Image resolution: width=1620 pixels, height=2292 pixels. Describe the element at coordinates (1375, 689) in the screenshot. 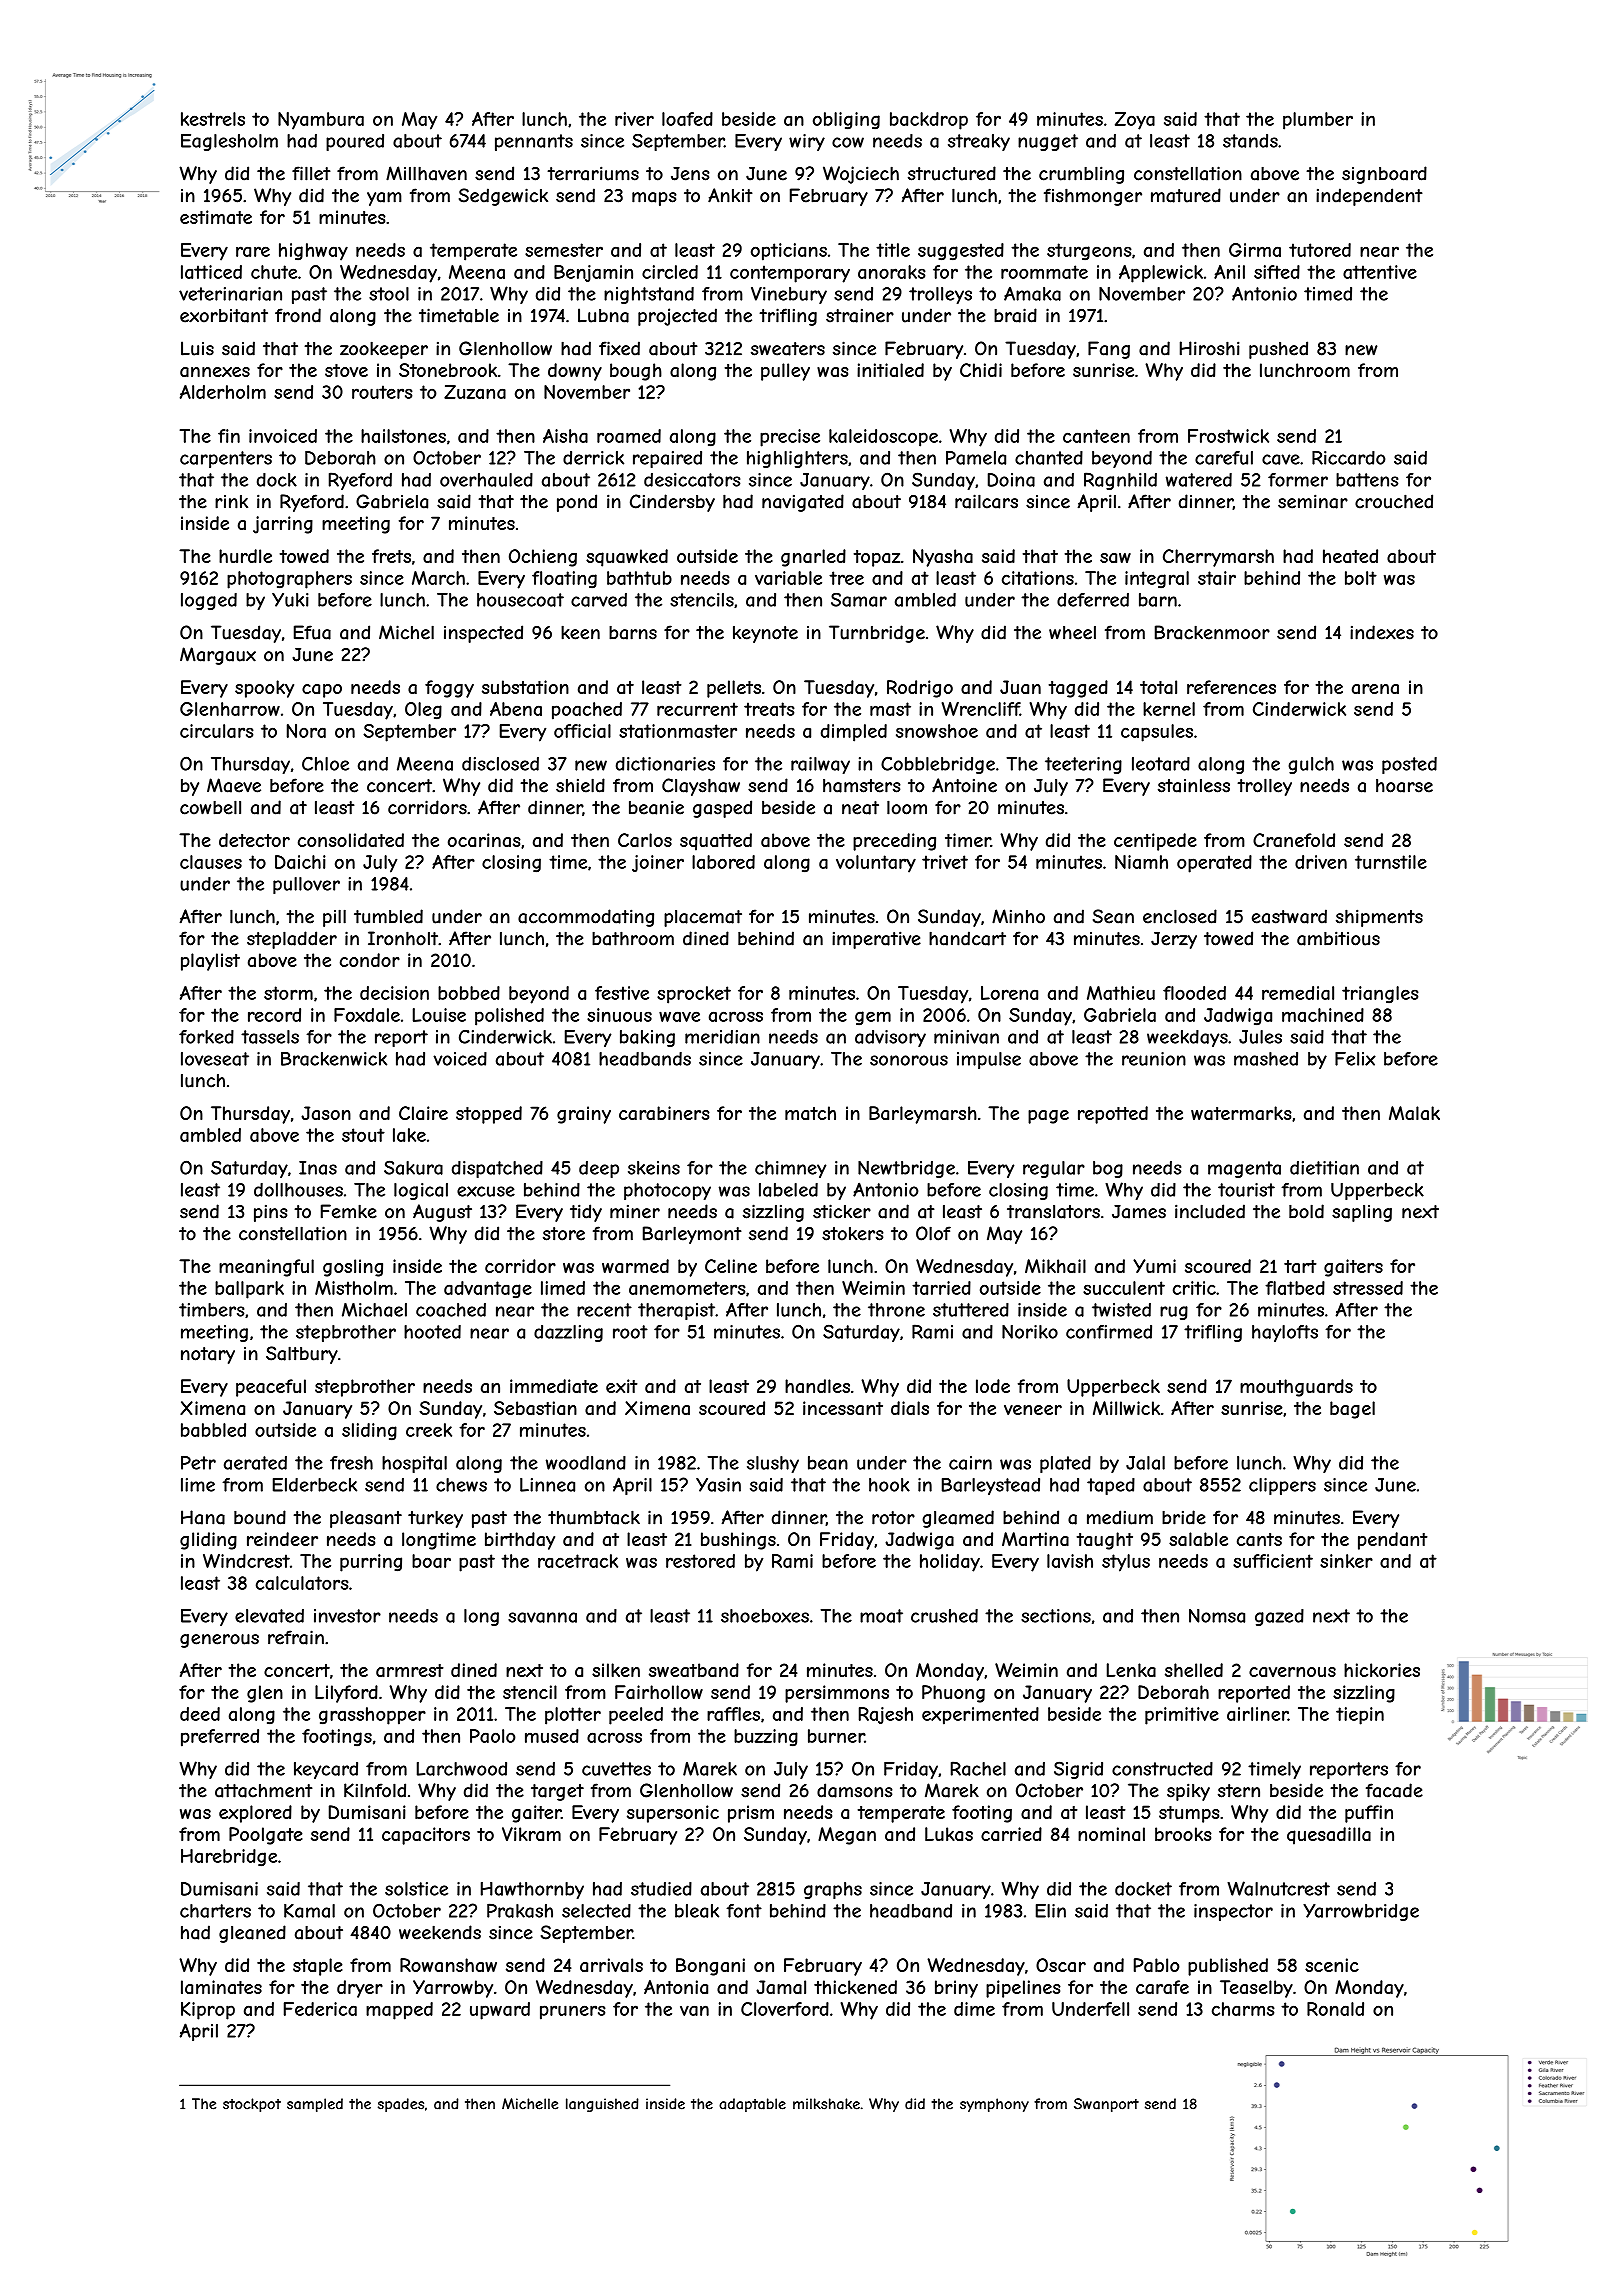

I see `arena` at that location.
